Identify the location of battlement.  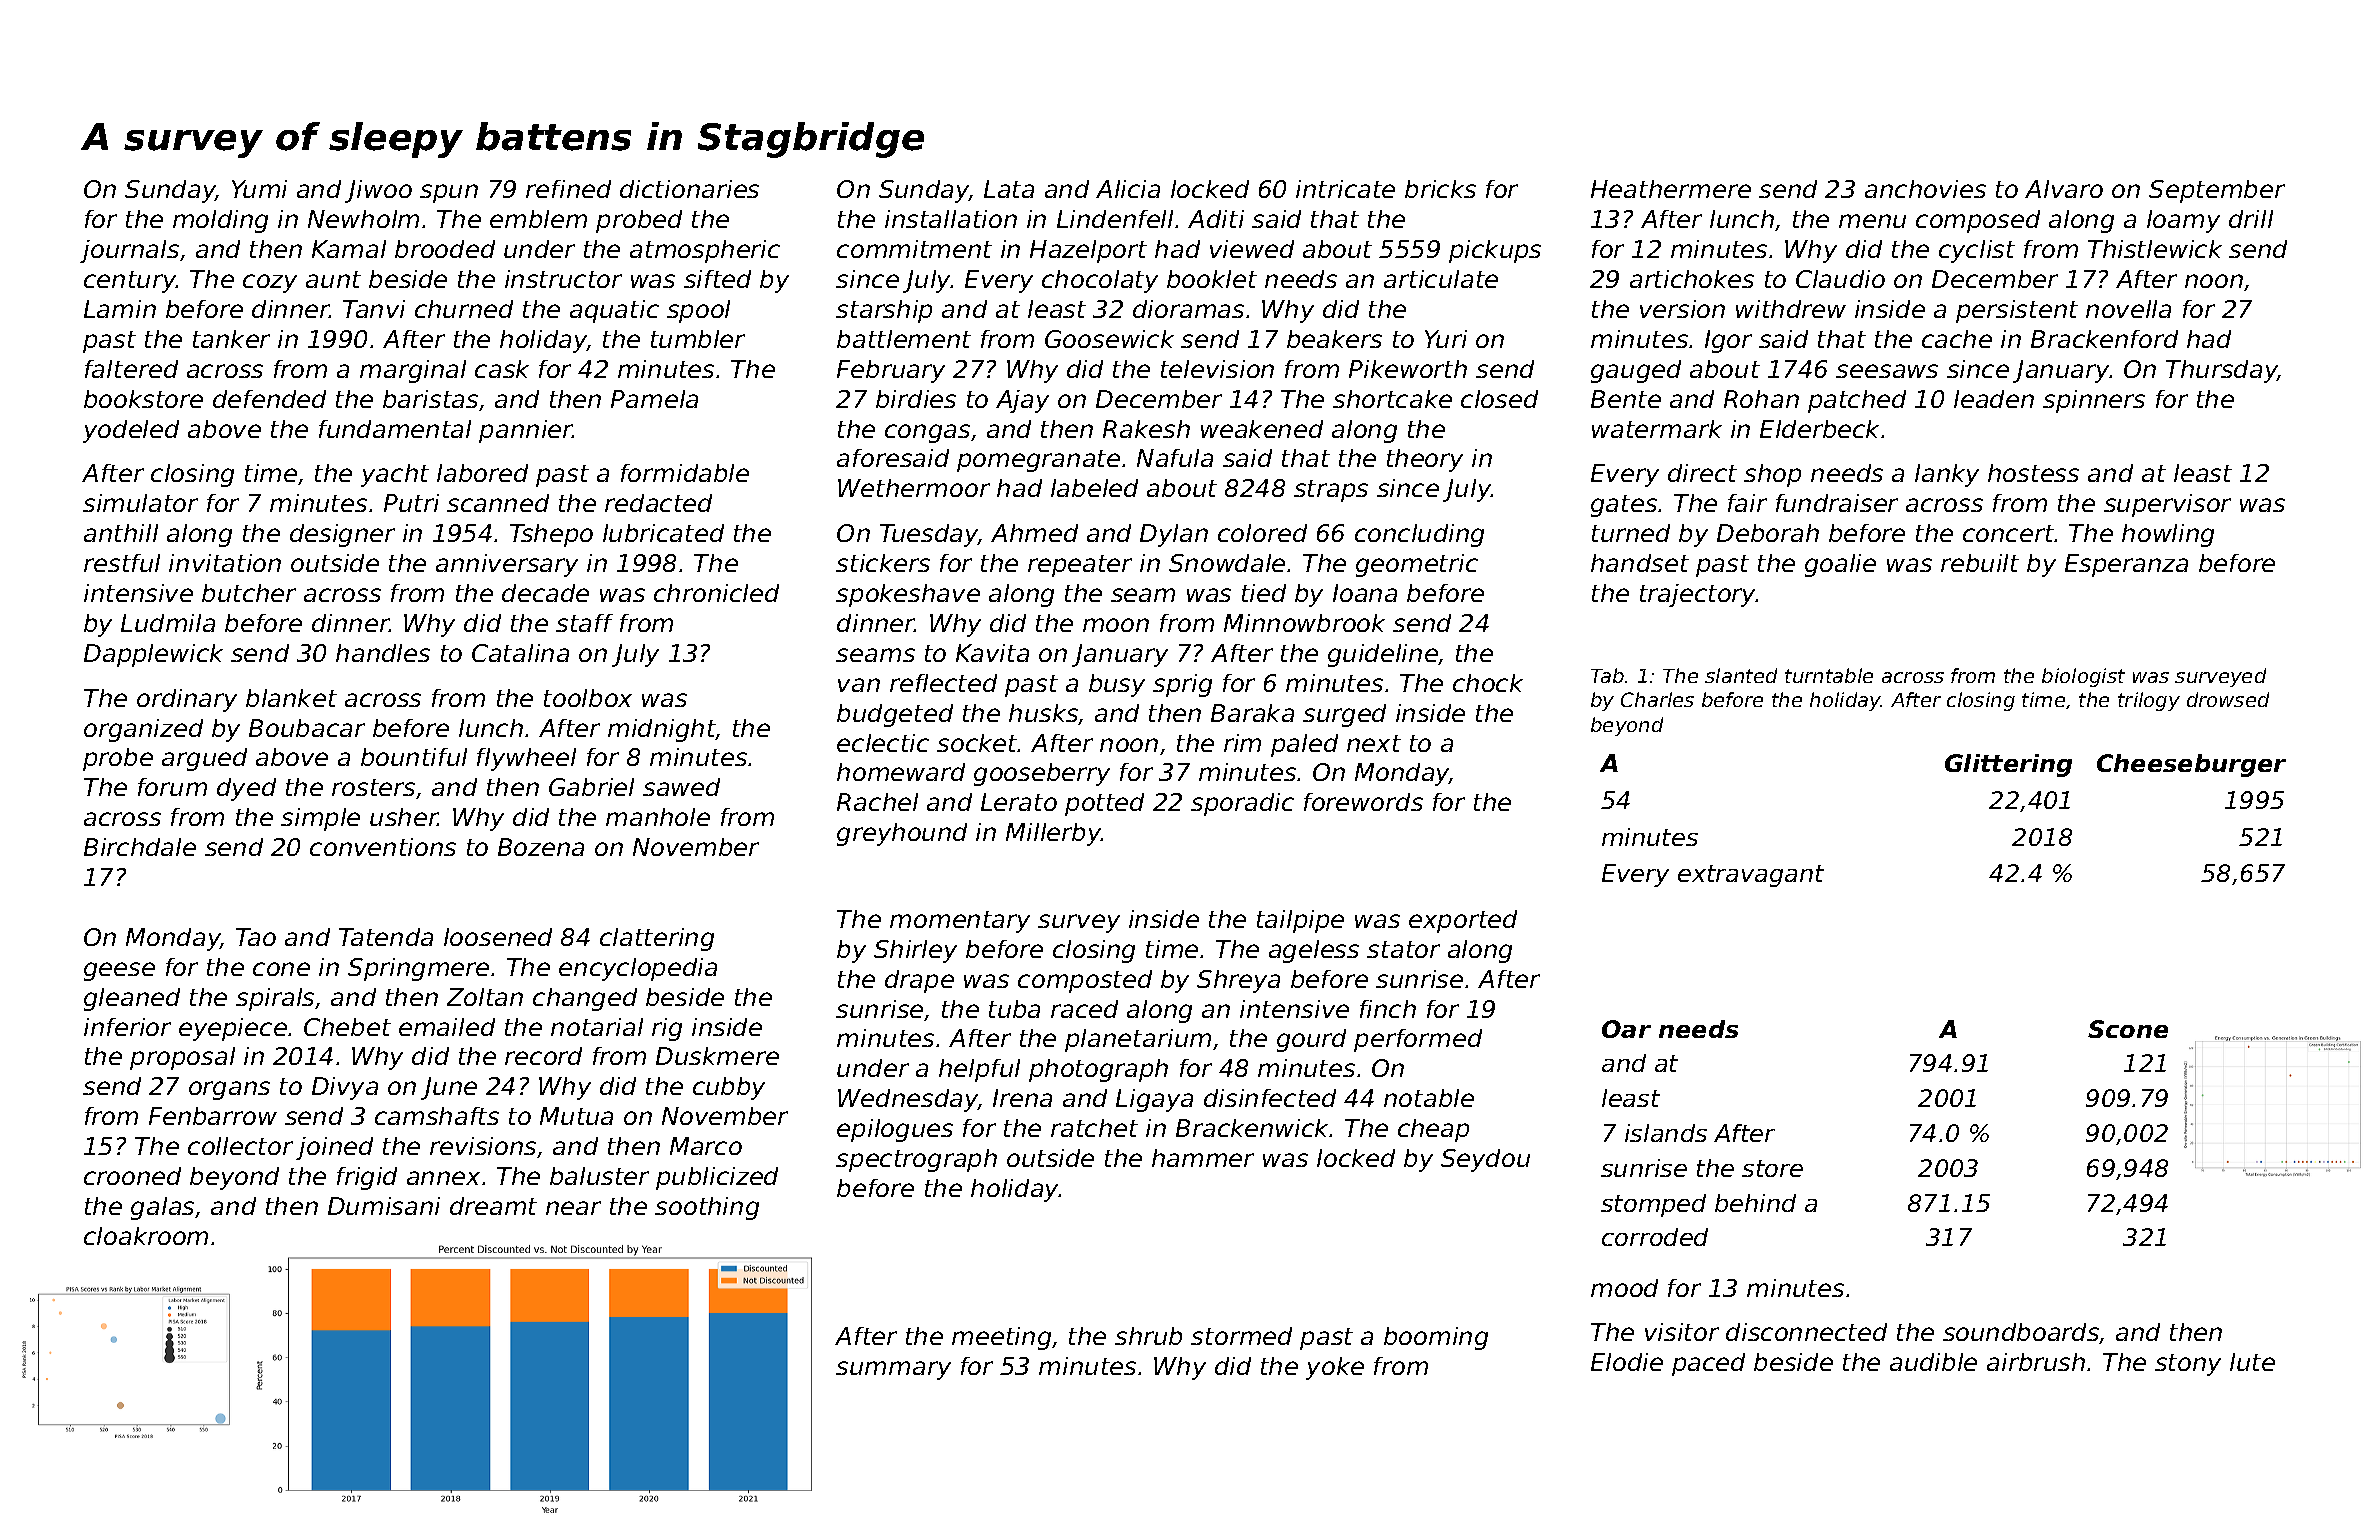
(904, 339).
